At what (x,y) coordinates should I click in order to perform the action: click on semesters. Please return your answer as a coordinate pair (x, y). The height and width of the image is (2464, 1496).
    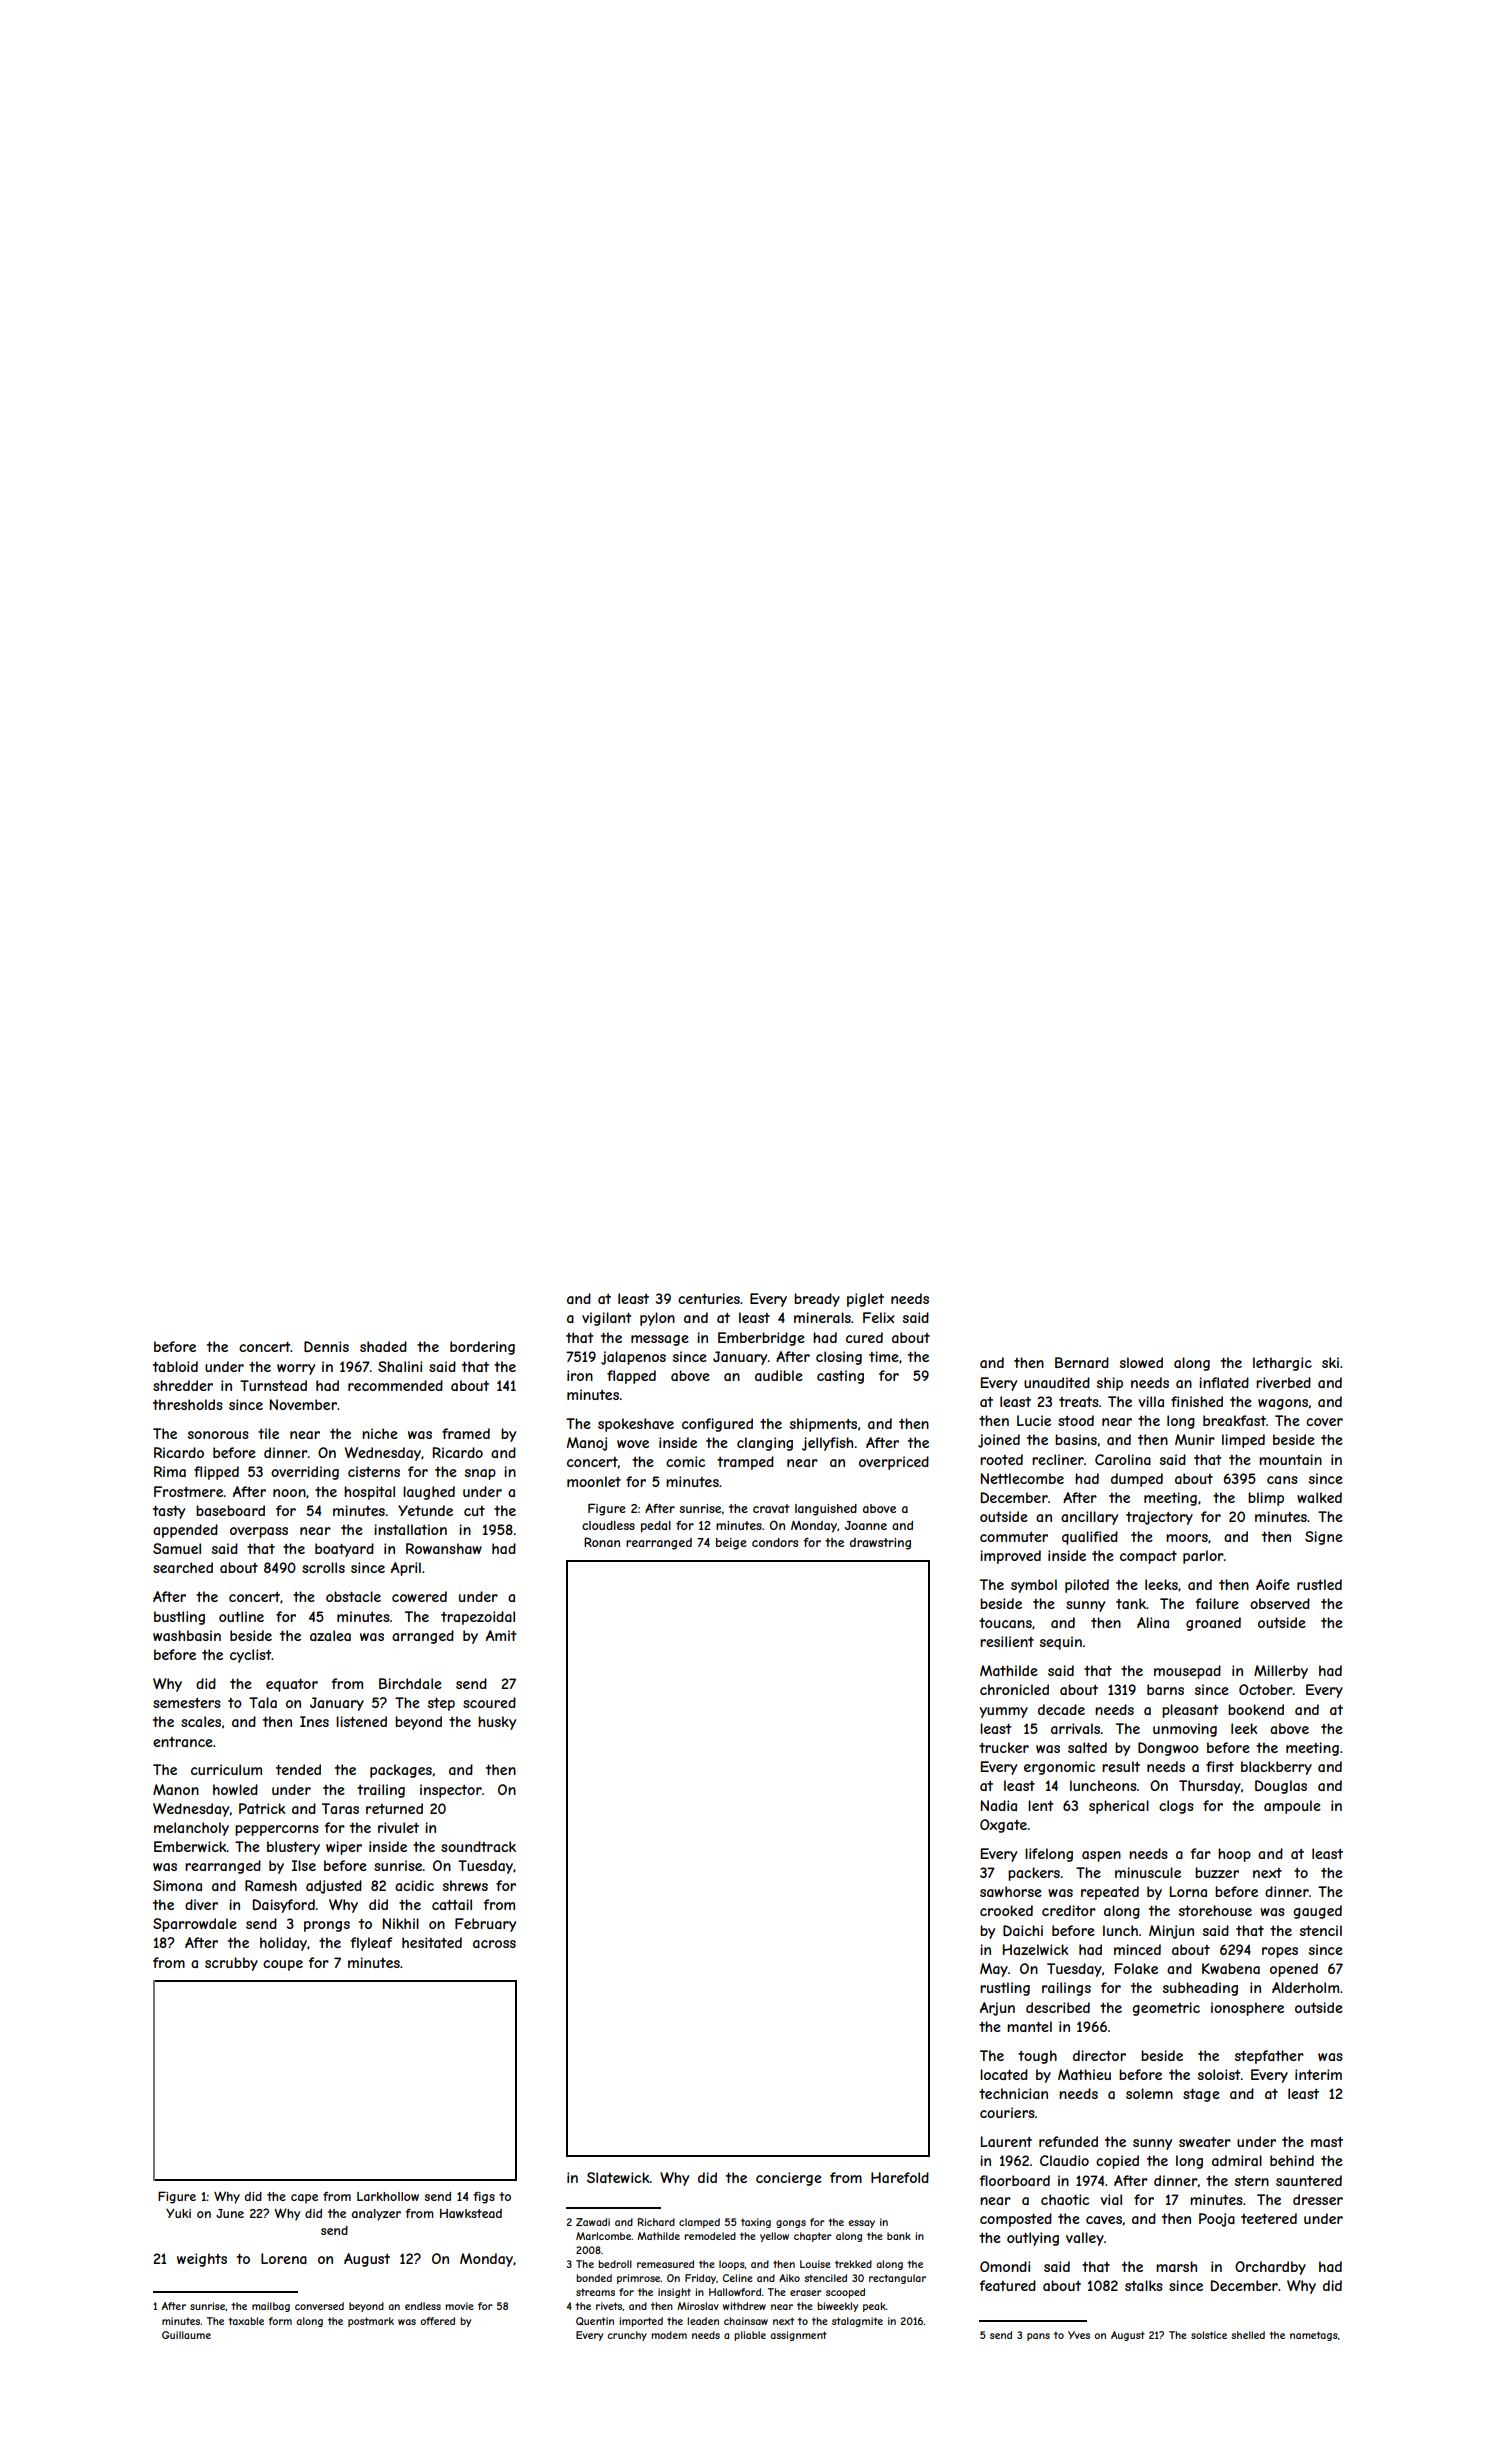
    Looking at the image, I should click on (187, 1703).
